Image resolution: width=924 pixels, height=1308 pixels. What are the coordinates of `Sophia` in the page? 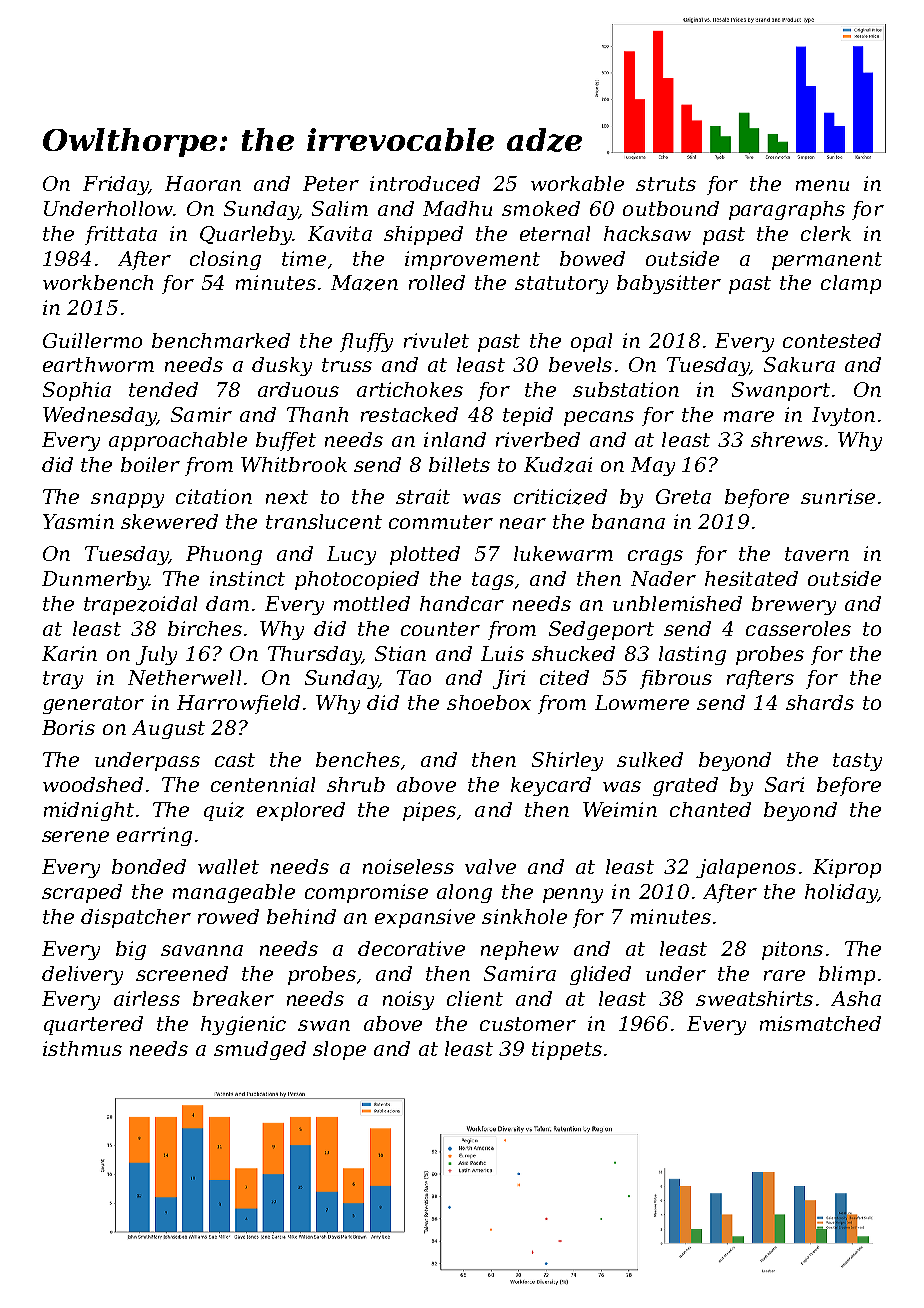 It's located at (77, 391).
